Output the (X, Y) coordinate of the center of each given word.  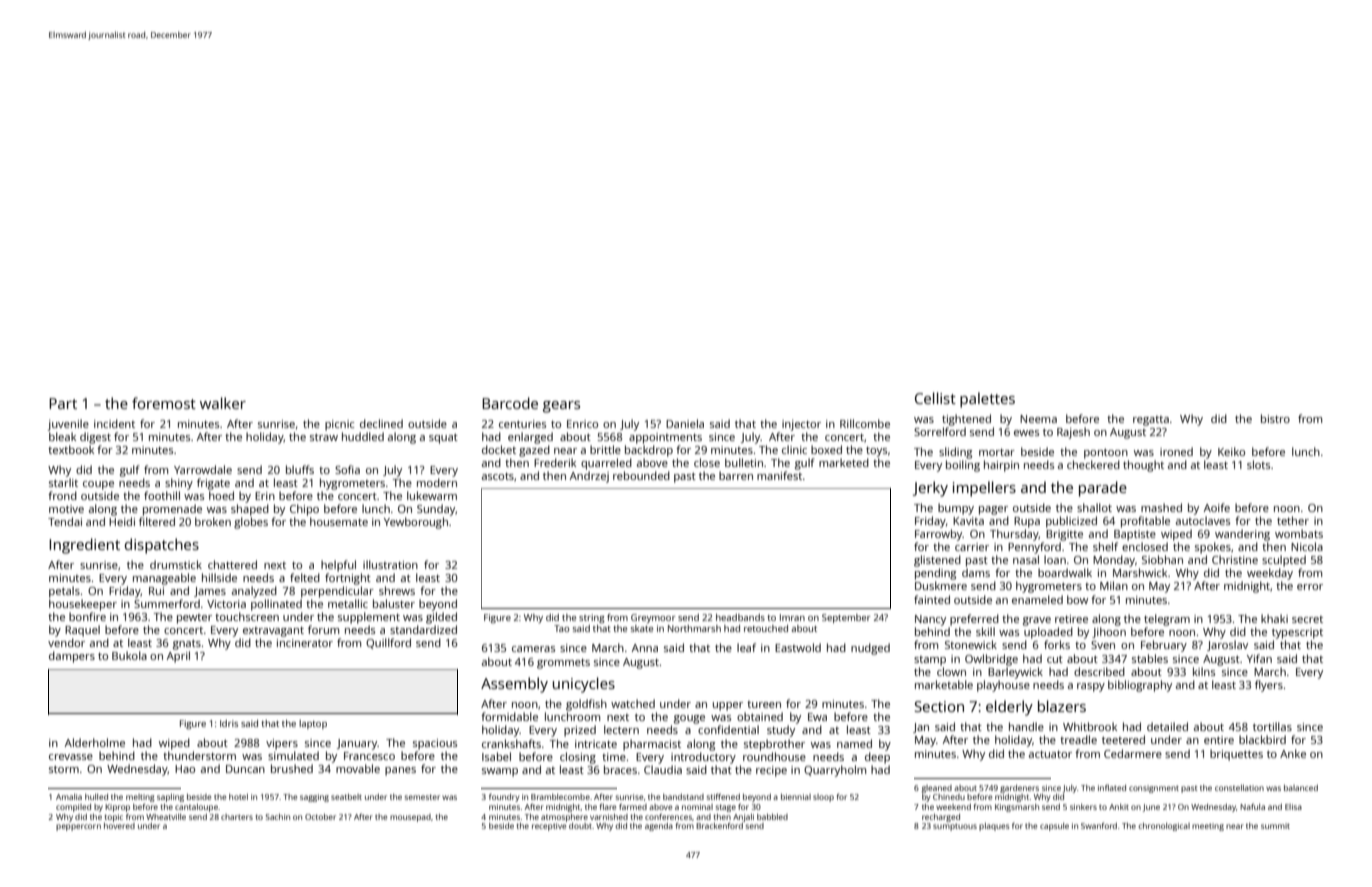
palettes (987, 400)
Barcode (510, 403)
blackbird (1262, 739)
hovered (119, 826)
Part (63, 403)
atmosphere (564, 818)
